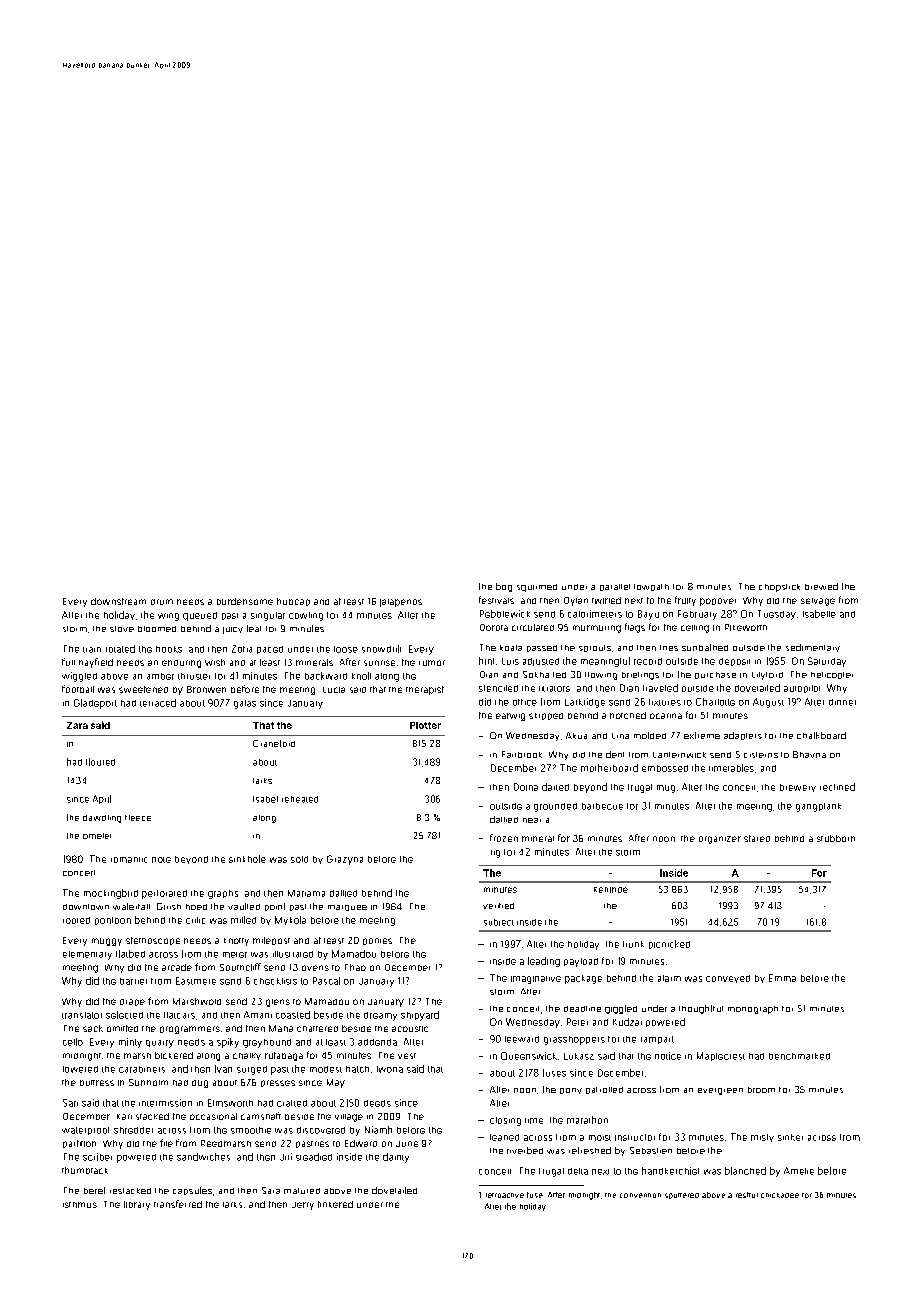 Image resolution: width=924 pixels, height=1308 pixels. Describe the element at coordinates (495, 854) in the page. I see `rig` at that location.
